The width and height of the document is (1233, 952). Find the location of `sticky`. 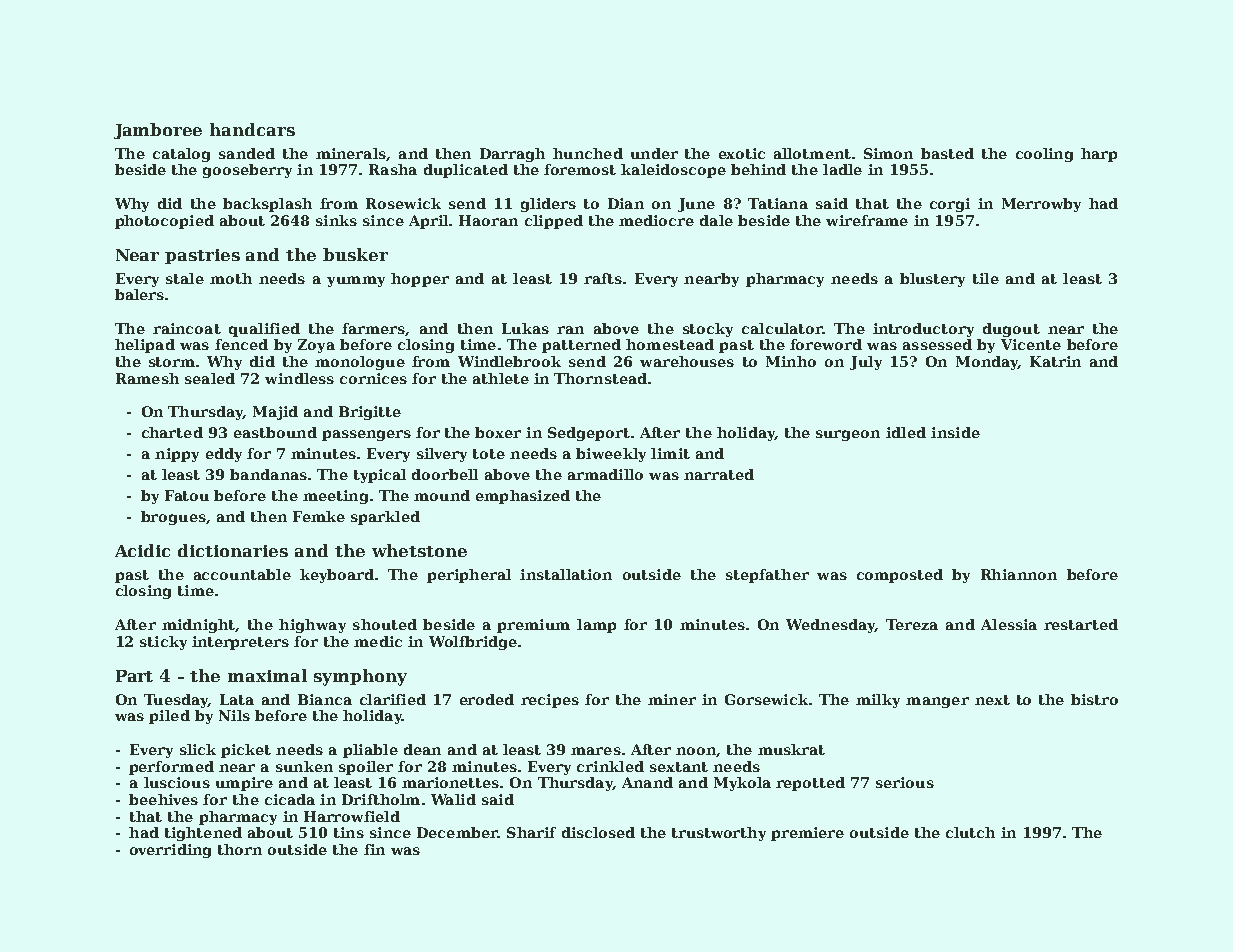

sticky is located at coordinates (163, 643).
